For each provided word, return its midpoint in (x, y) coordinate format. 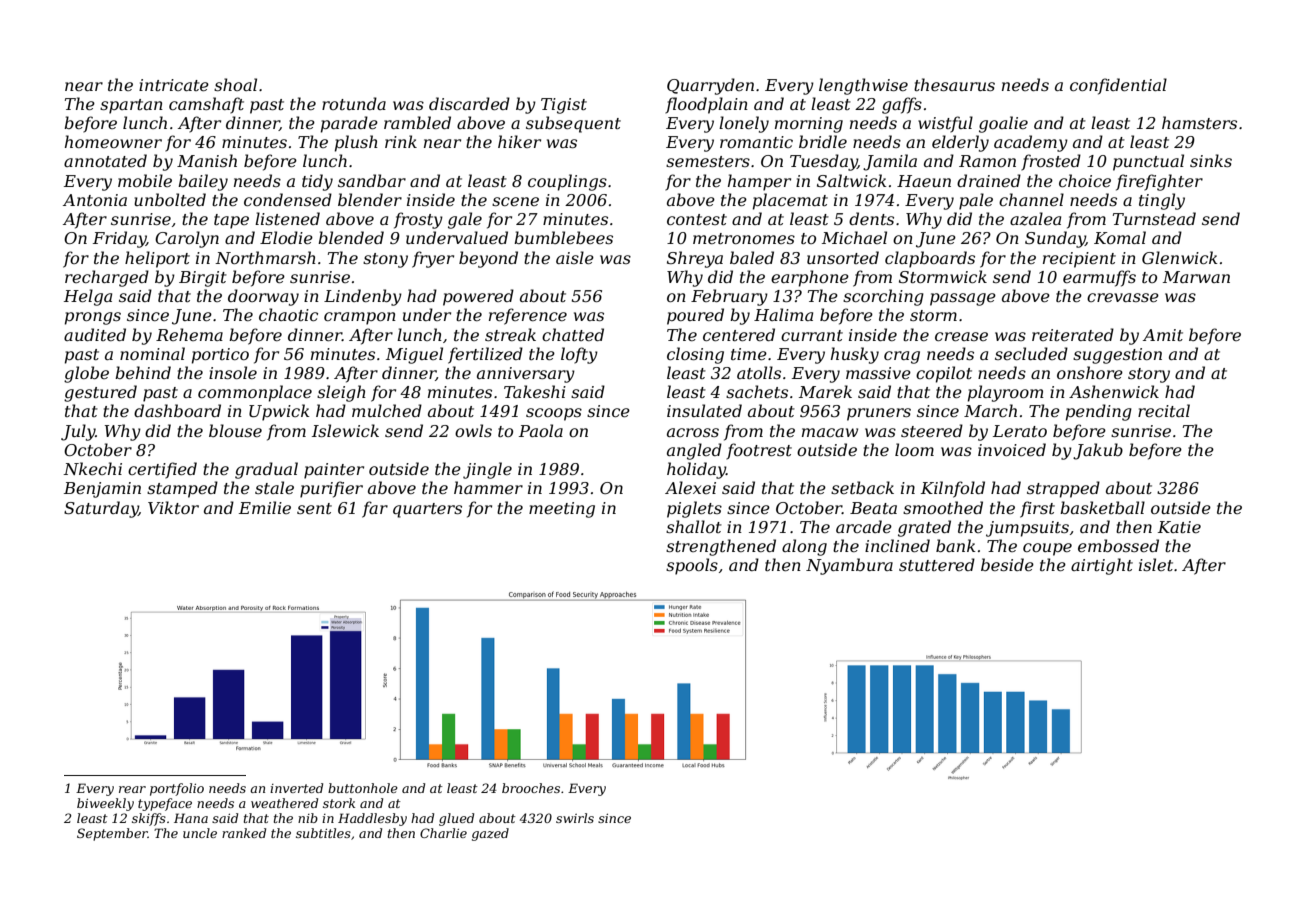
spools (692, 566)
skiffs (149, 819)
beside (1007, 564)
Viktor (173, 507)
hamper (759, 182)
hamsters (1199, 122)
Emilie (265, 507)
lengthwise (863, 86)
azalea (1035, 219)
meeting (562, 510)
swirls (575, 818)
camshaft (206, 105)
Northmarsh (265, 257)
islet (1156, 564)
